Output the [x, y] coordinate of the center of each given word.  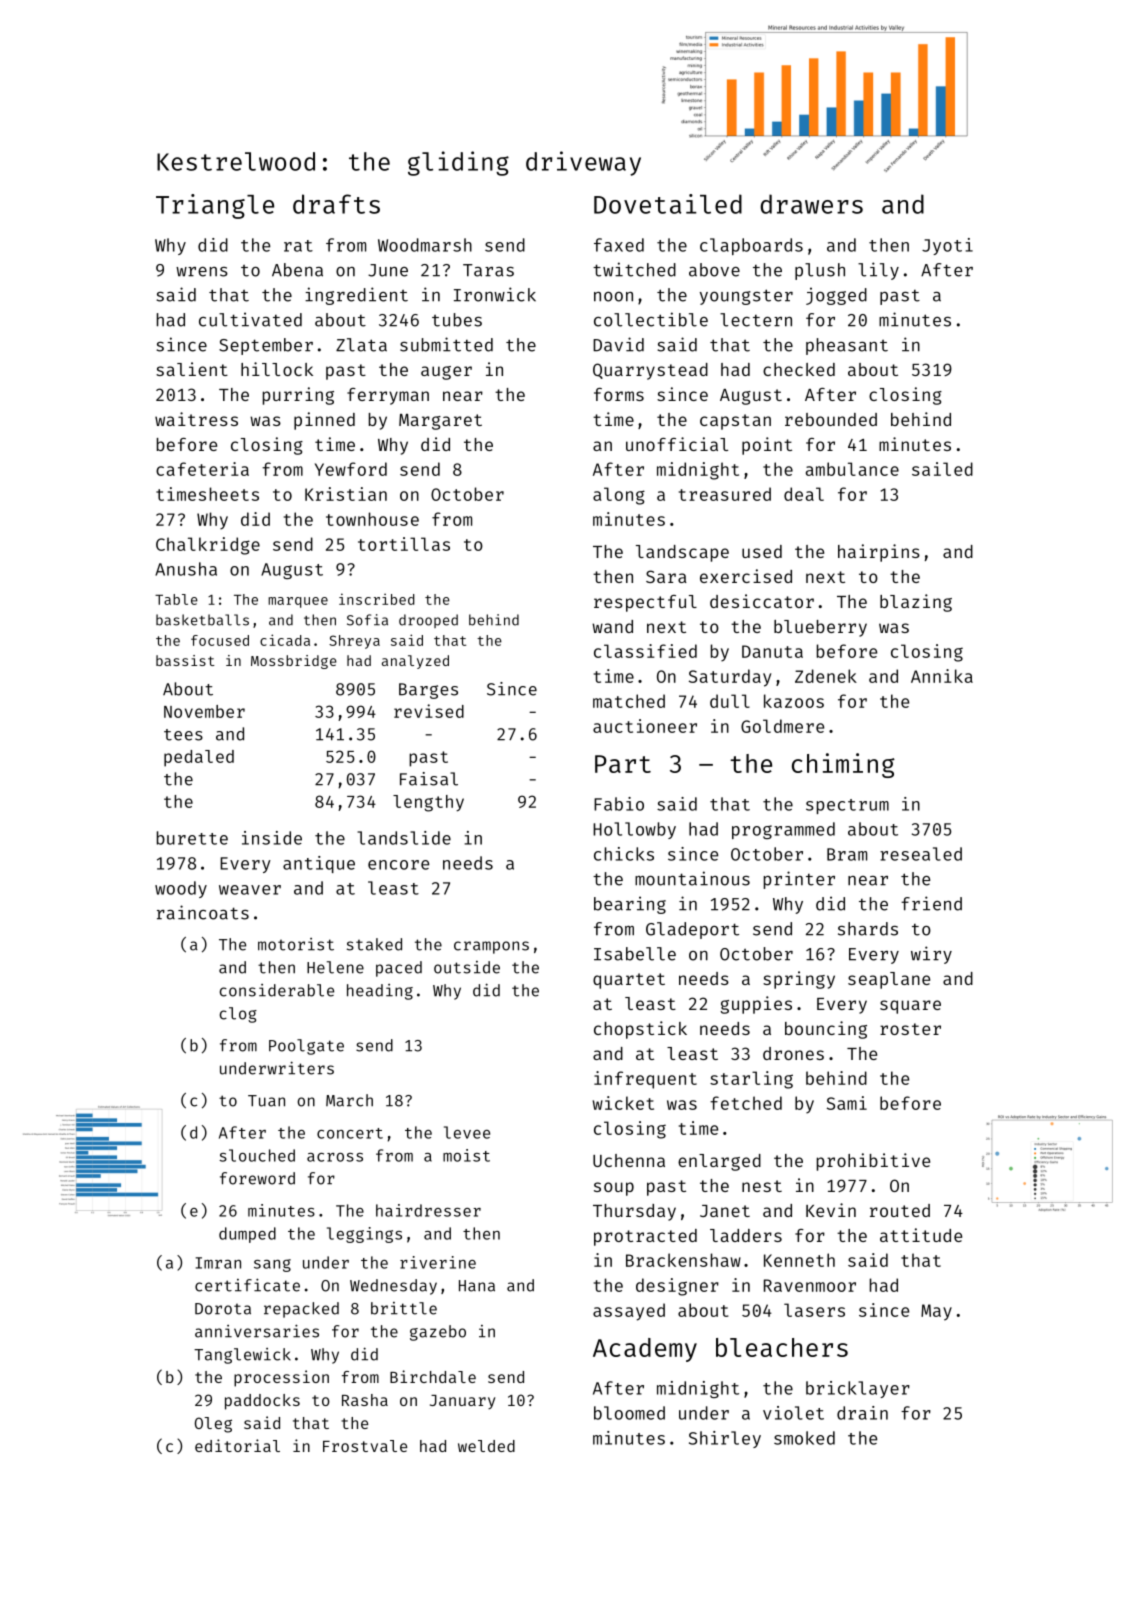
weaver [250, 890]
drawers [811, 204]
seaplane [889, 980]
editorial [237, 1445]
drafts [336, 204]
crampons [491, 947]
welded [486, 1446]
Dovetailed [668, 204]
